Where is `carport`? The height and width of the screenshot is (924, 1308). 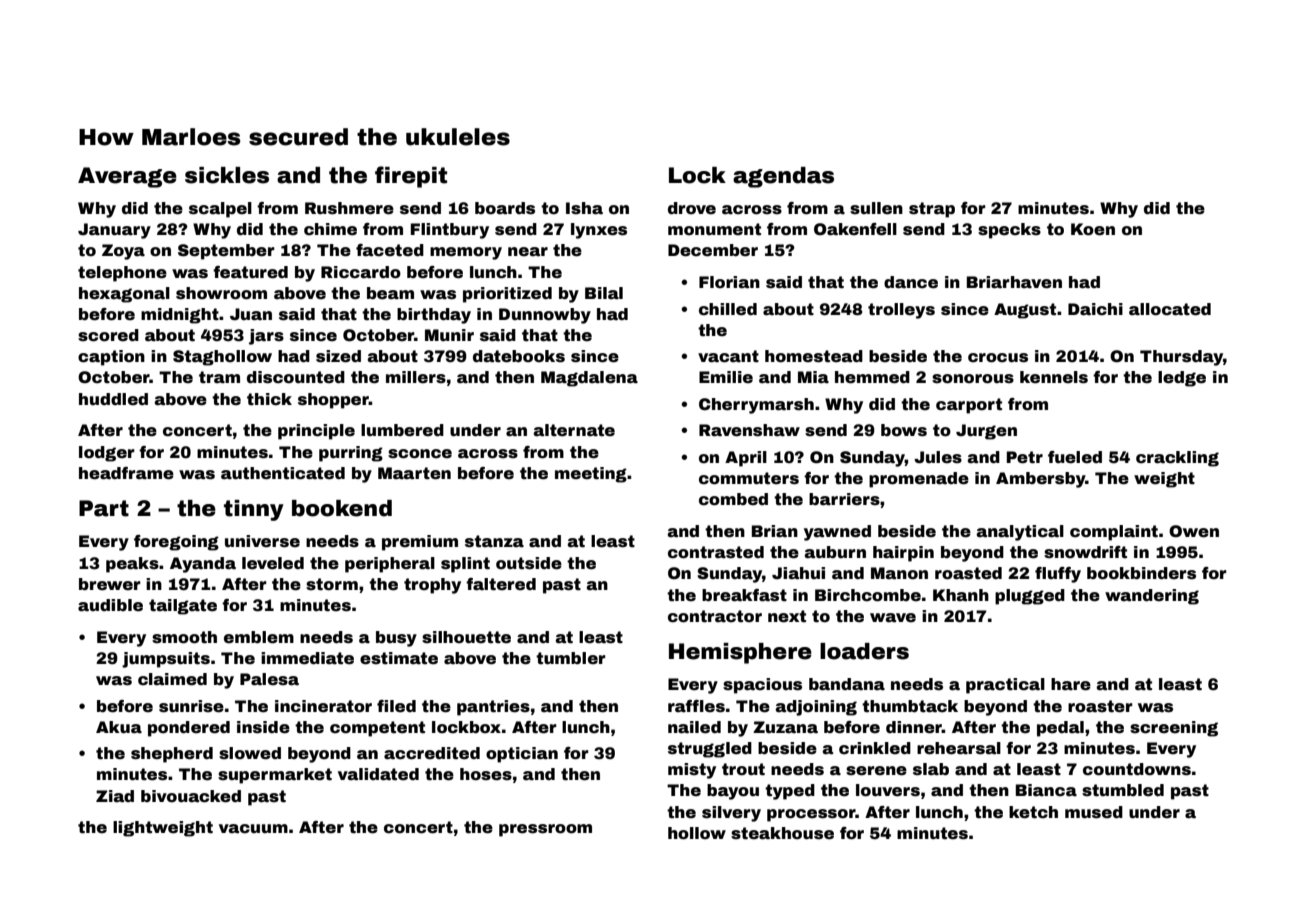
carport is located at coordinates (969, 406).
